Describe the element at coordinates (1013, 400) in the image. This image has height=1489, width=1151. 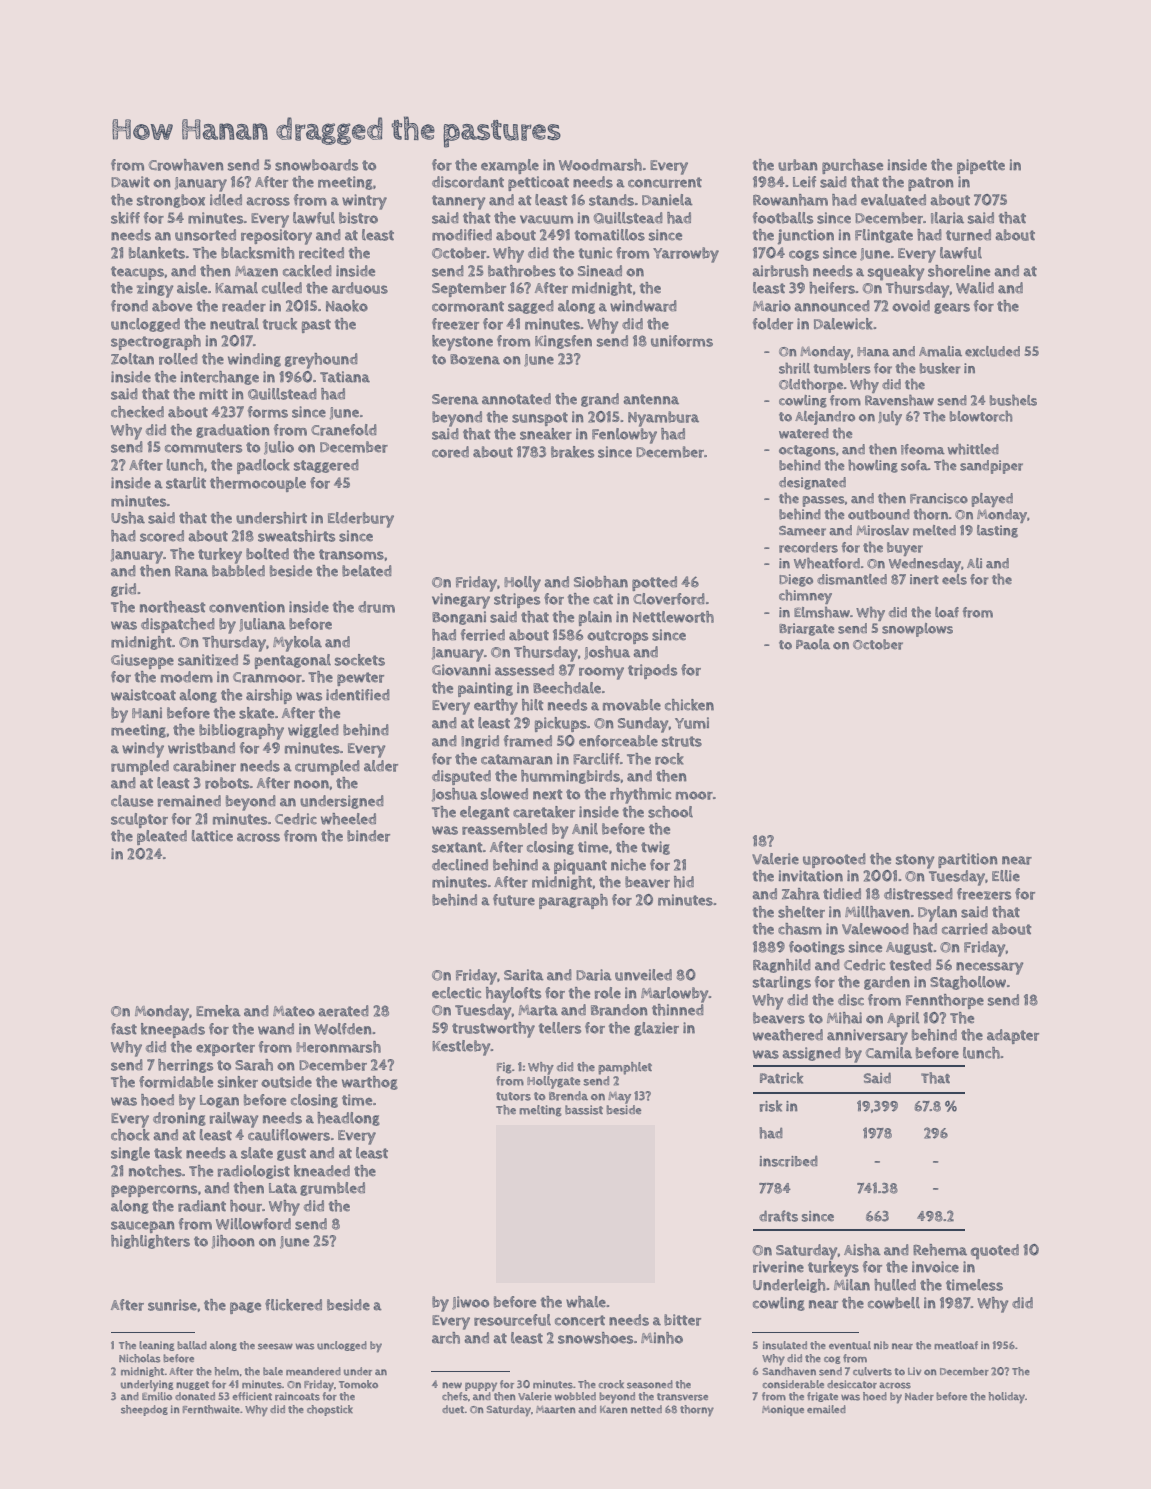
I see `bushels` at that location.
